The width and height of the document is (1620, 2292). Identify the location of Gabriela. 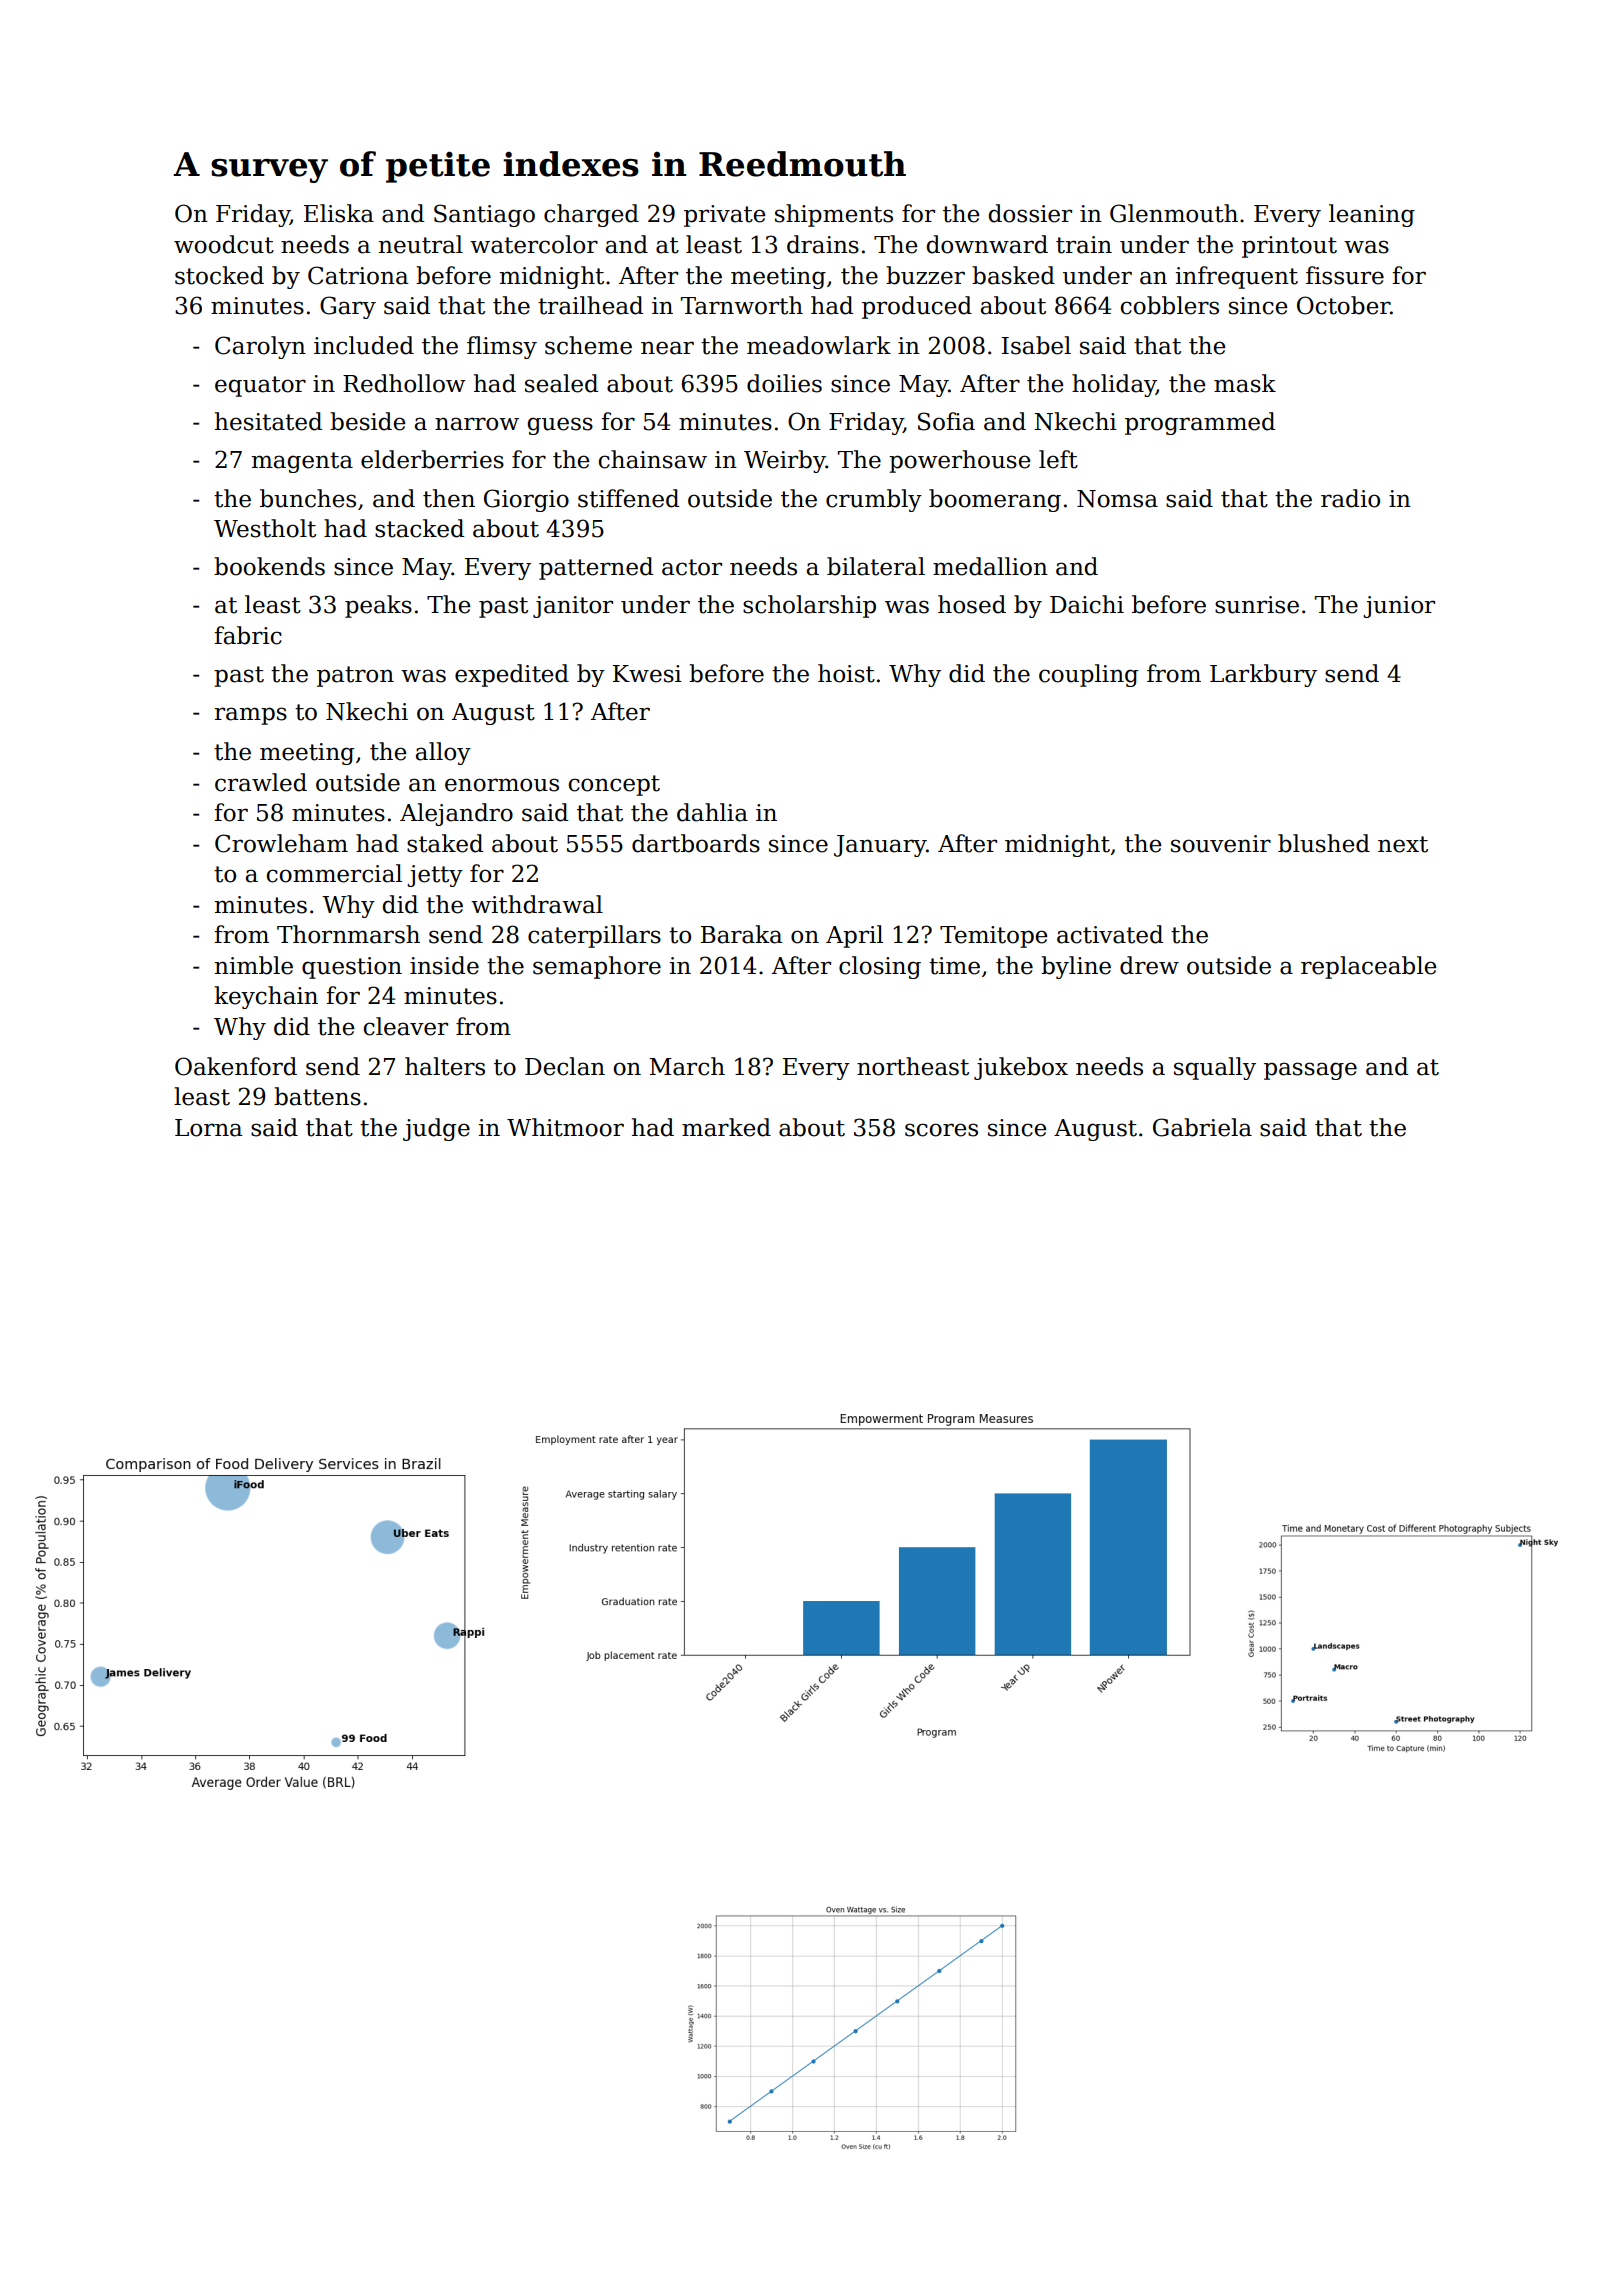
(1202, 1127).
